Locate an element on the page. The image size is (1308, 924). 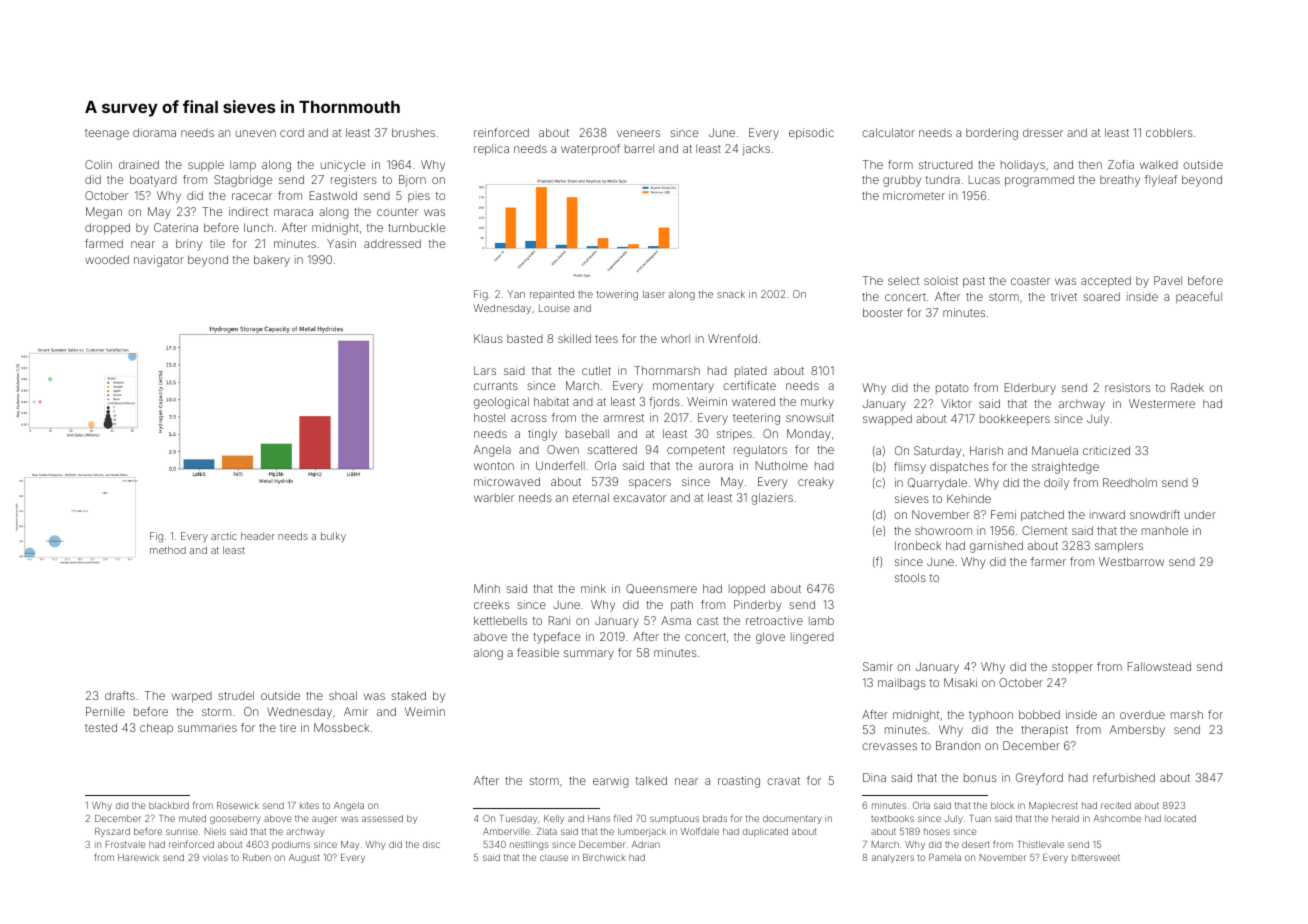
hostel is located at coordinates (489, 417).
